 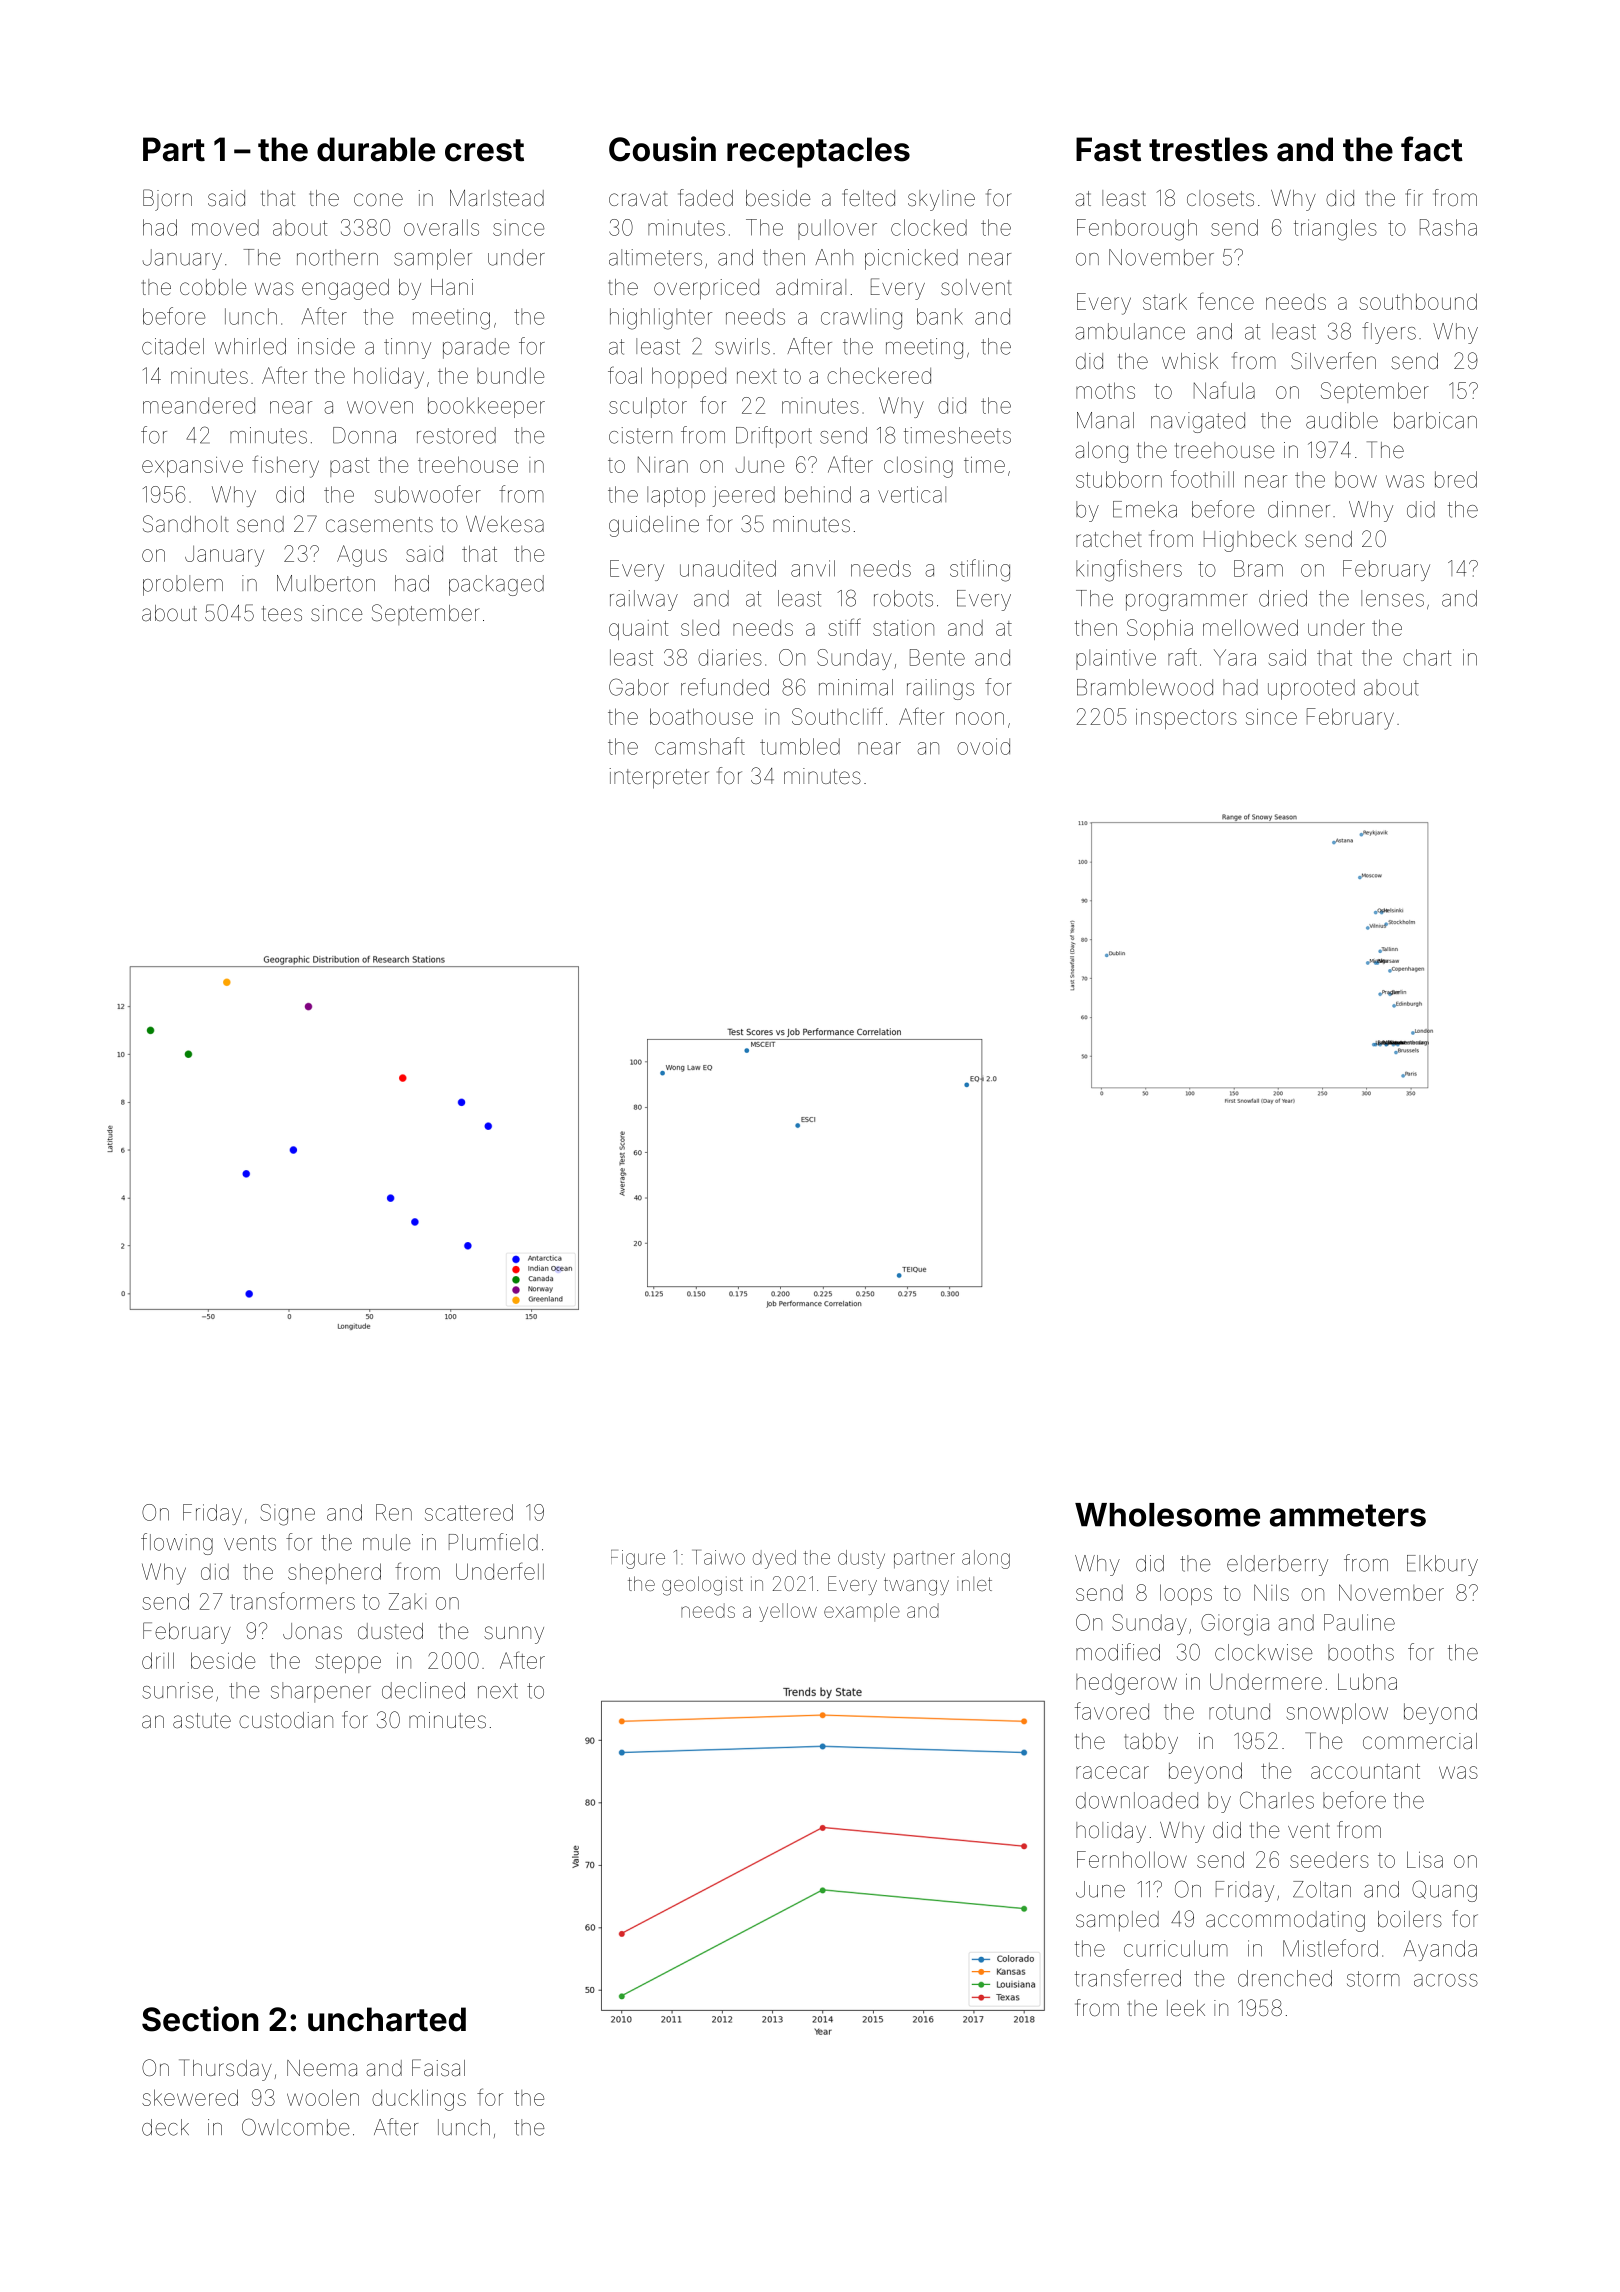 I want to click on fact, so click(x=1432, y=149).
